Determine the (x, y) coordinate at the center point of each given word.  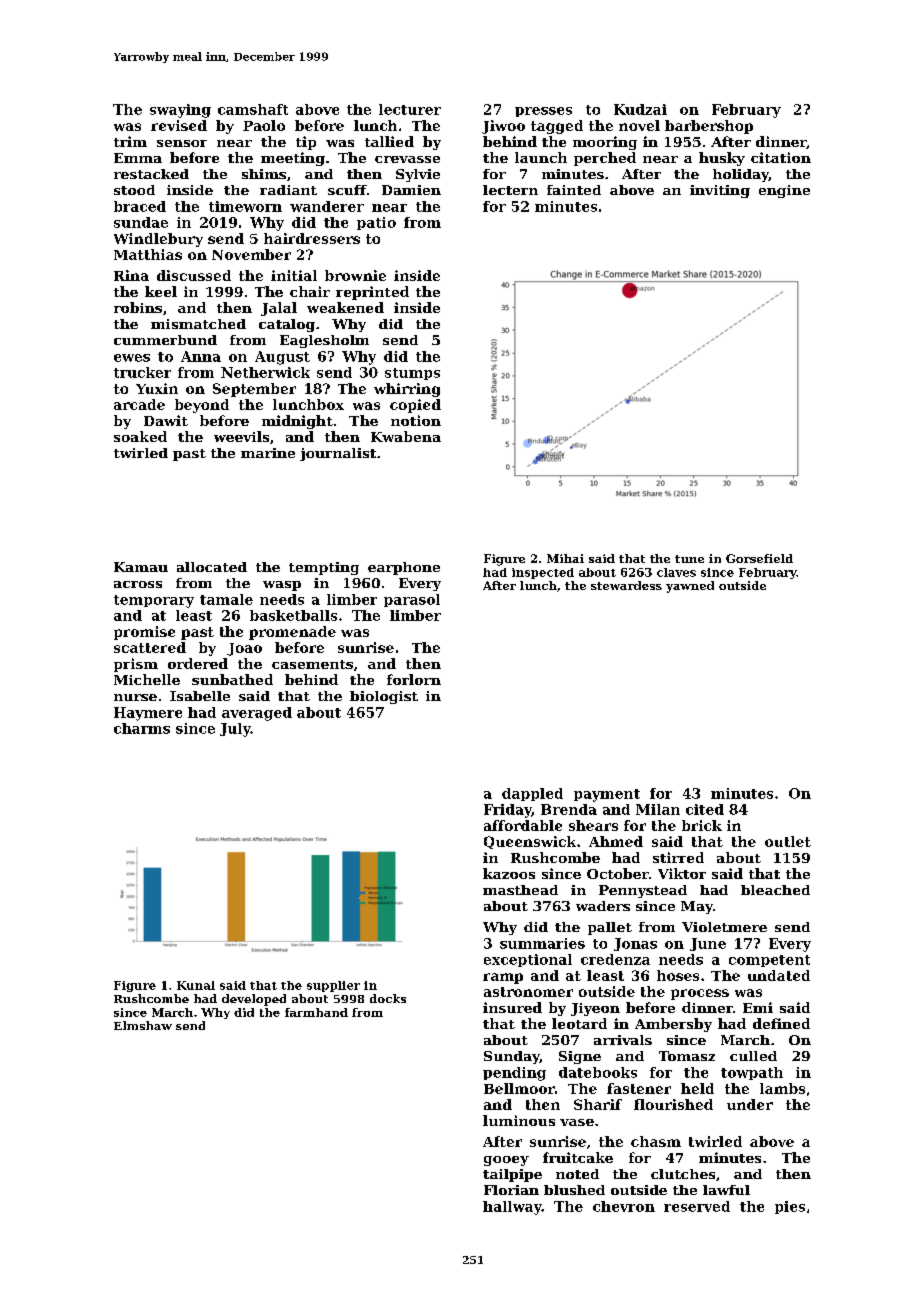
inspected (543, 573)
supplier (333, 986)
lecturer (410, 109)
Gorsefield (759, 558)
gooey (506, 1161)
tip (306, 143)
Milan (658, 809)
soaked (140, 436)
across (138, 584)
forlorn (414, 679)
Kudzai (640, 109)
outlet (788, 841)
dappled (532, 794)
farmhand (316, 1012)
